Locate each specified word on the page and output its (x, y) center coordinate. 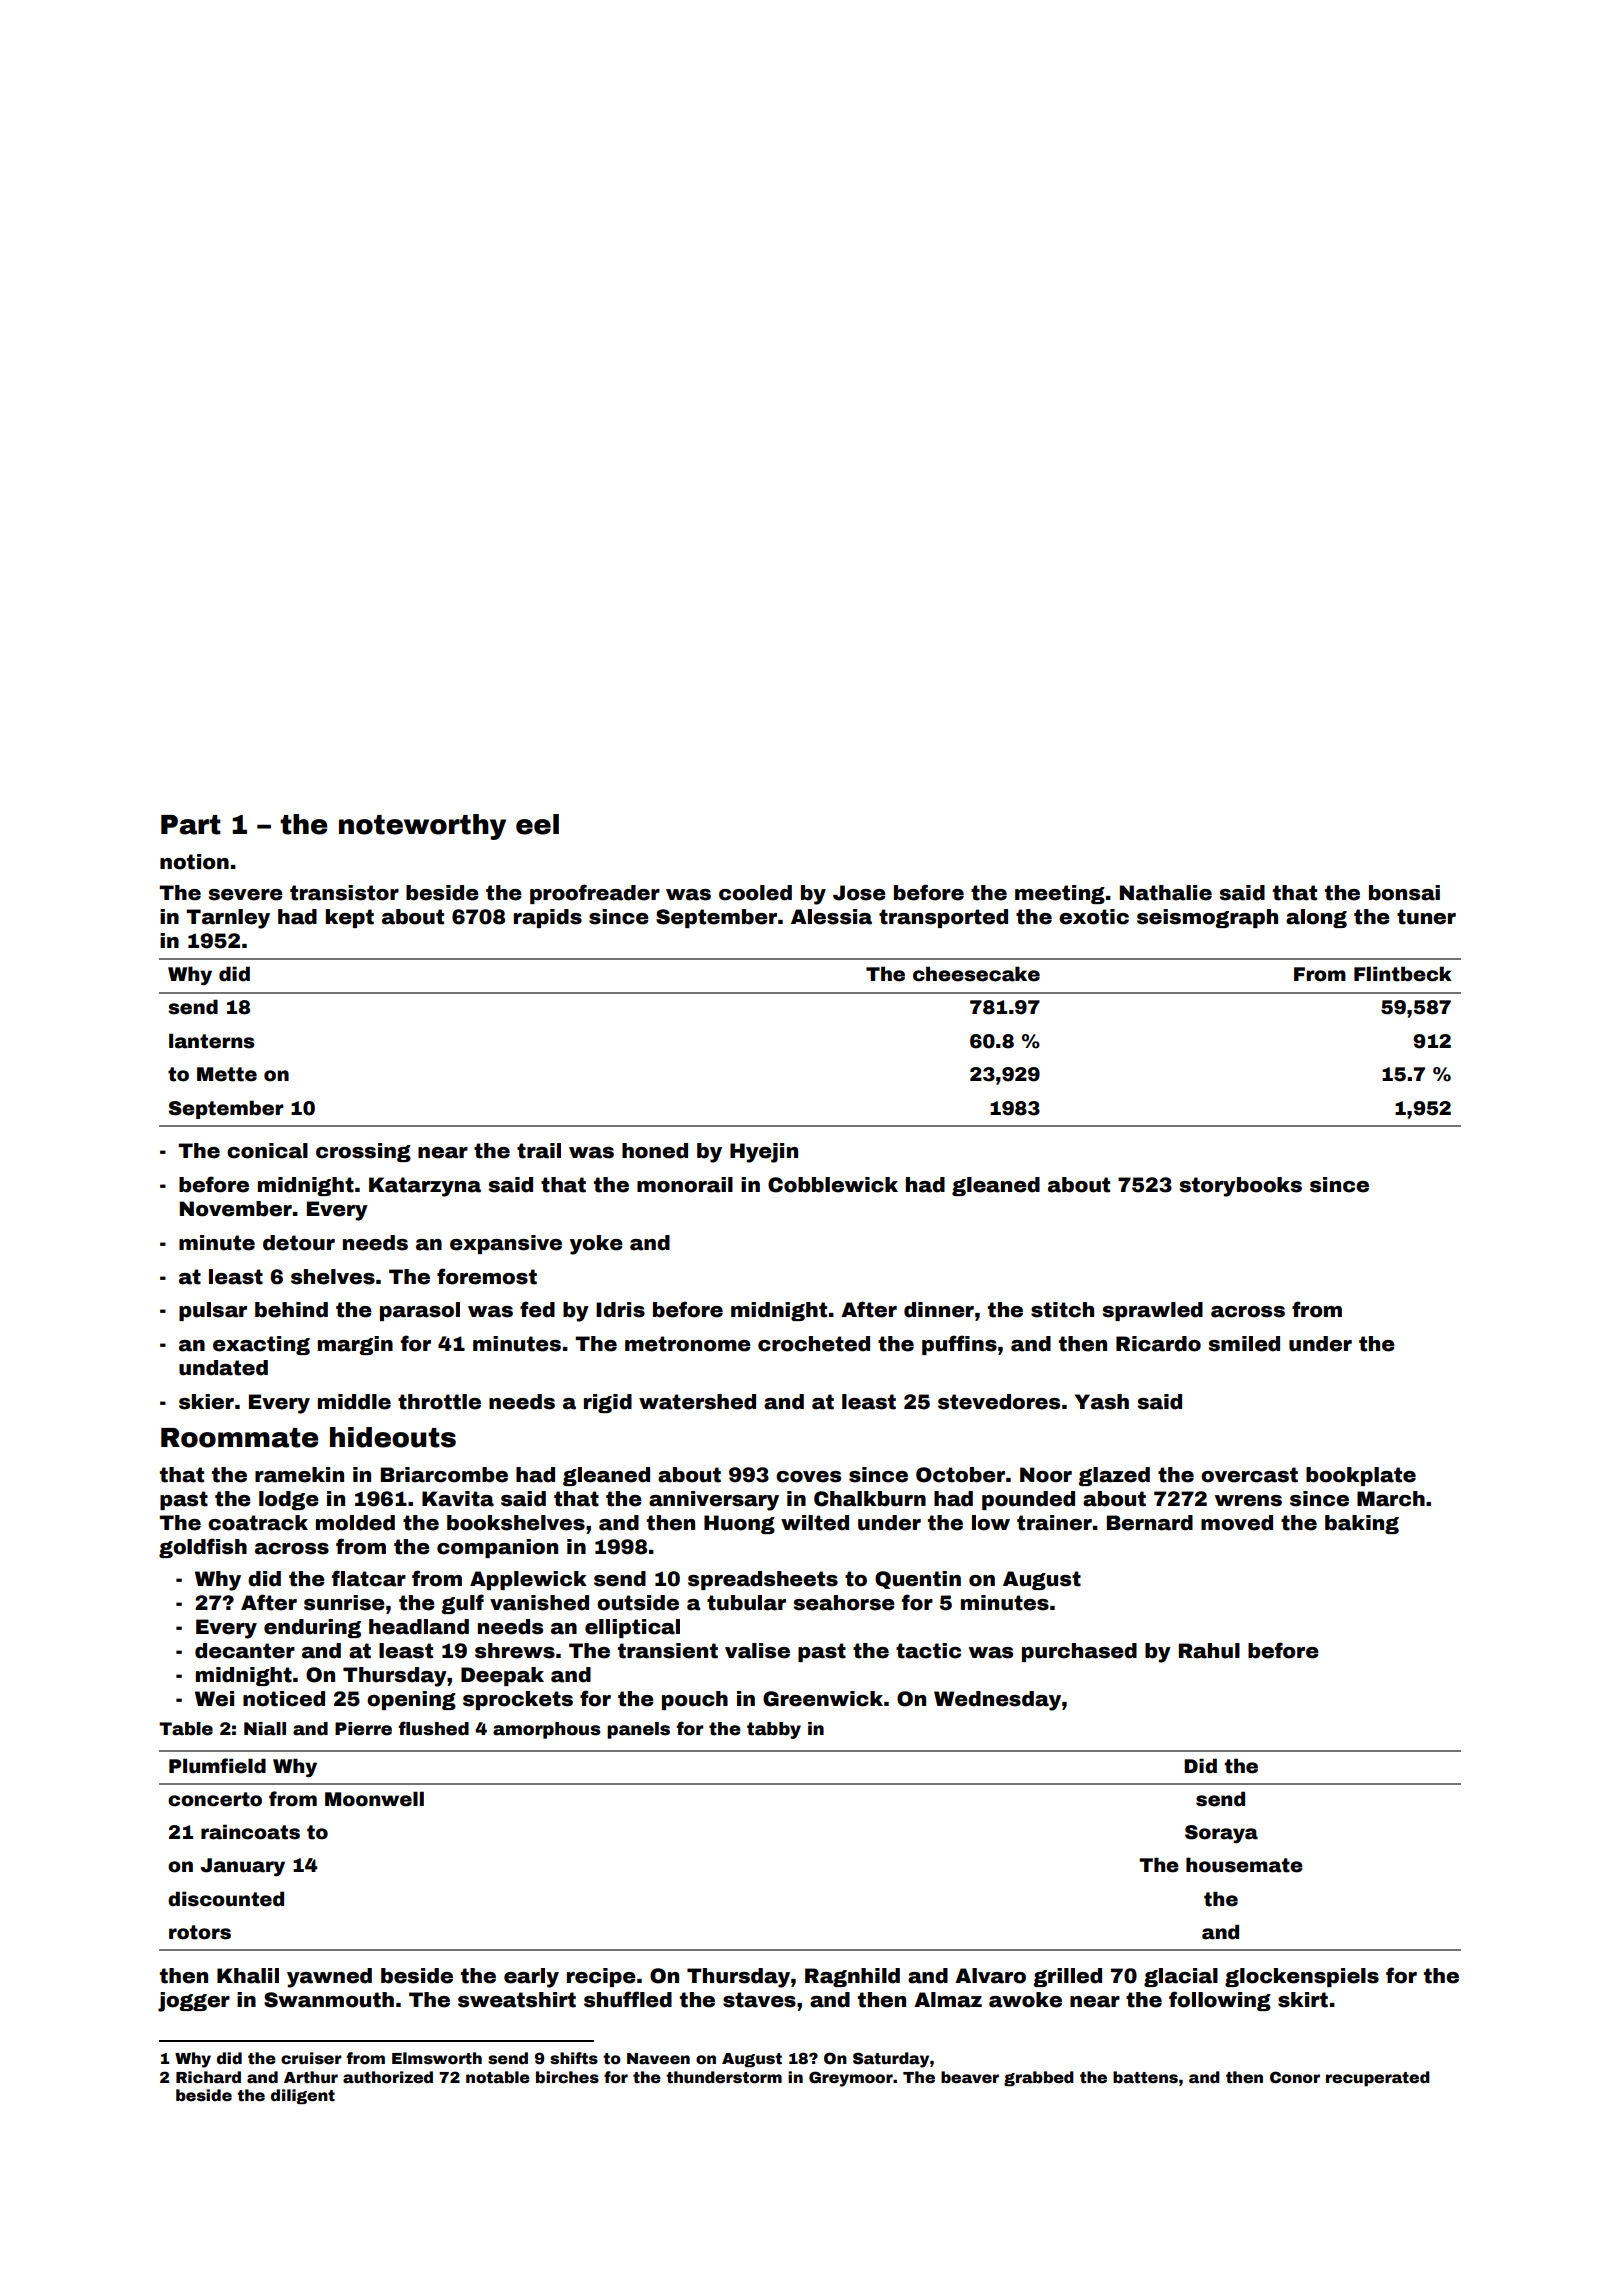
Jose (859, 893)
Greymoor (851, 2079)
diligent (303, 2096)
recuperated (1378, 2078)
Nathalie (1166, 893)
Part (191, 825)
